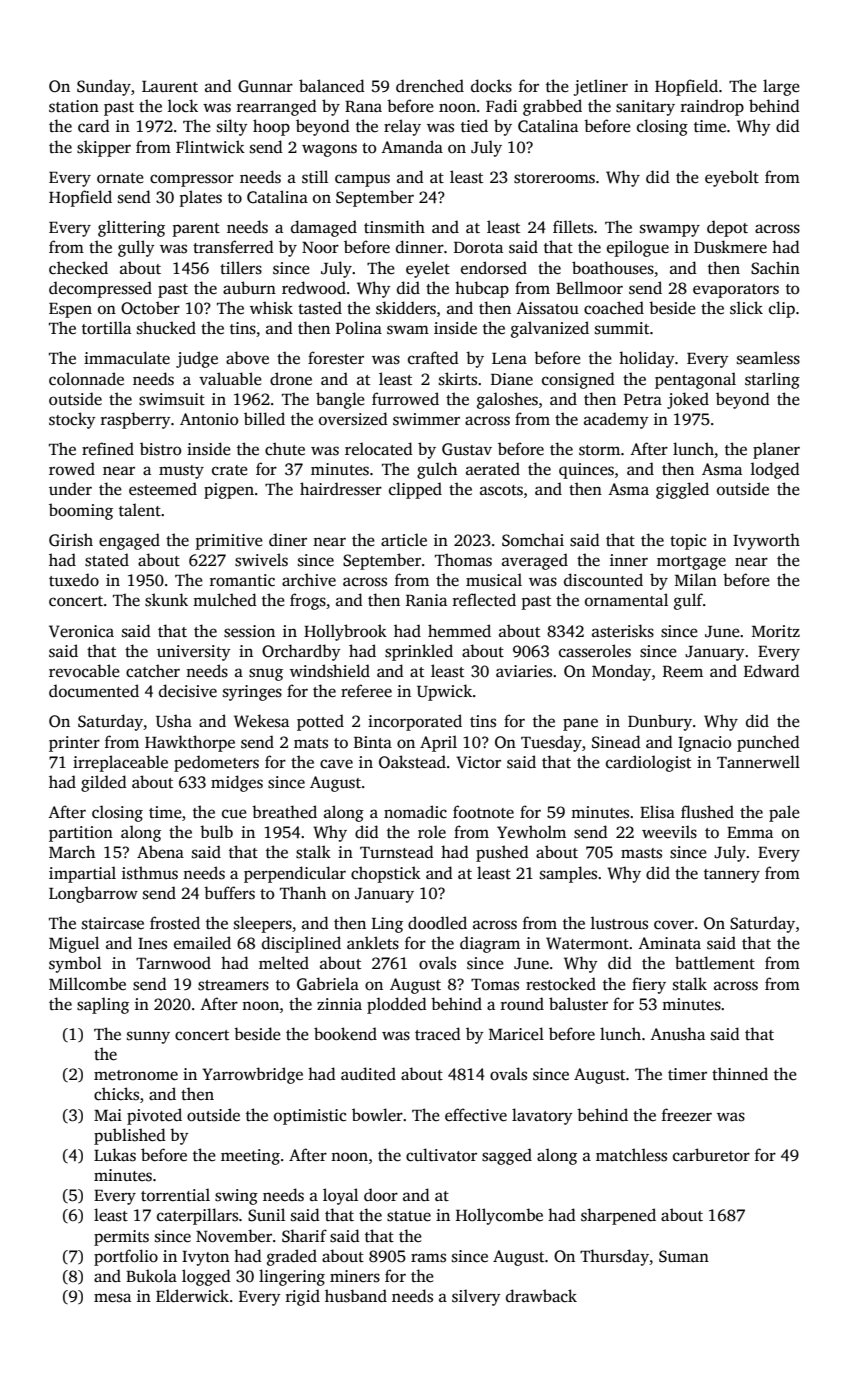 The height and width of the image is (1400, 849). I want to click on rams, so click(428, 1258).
